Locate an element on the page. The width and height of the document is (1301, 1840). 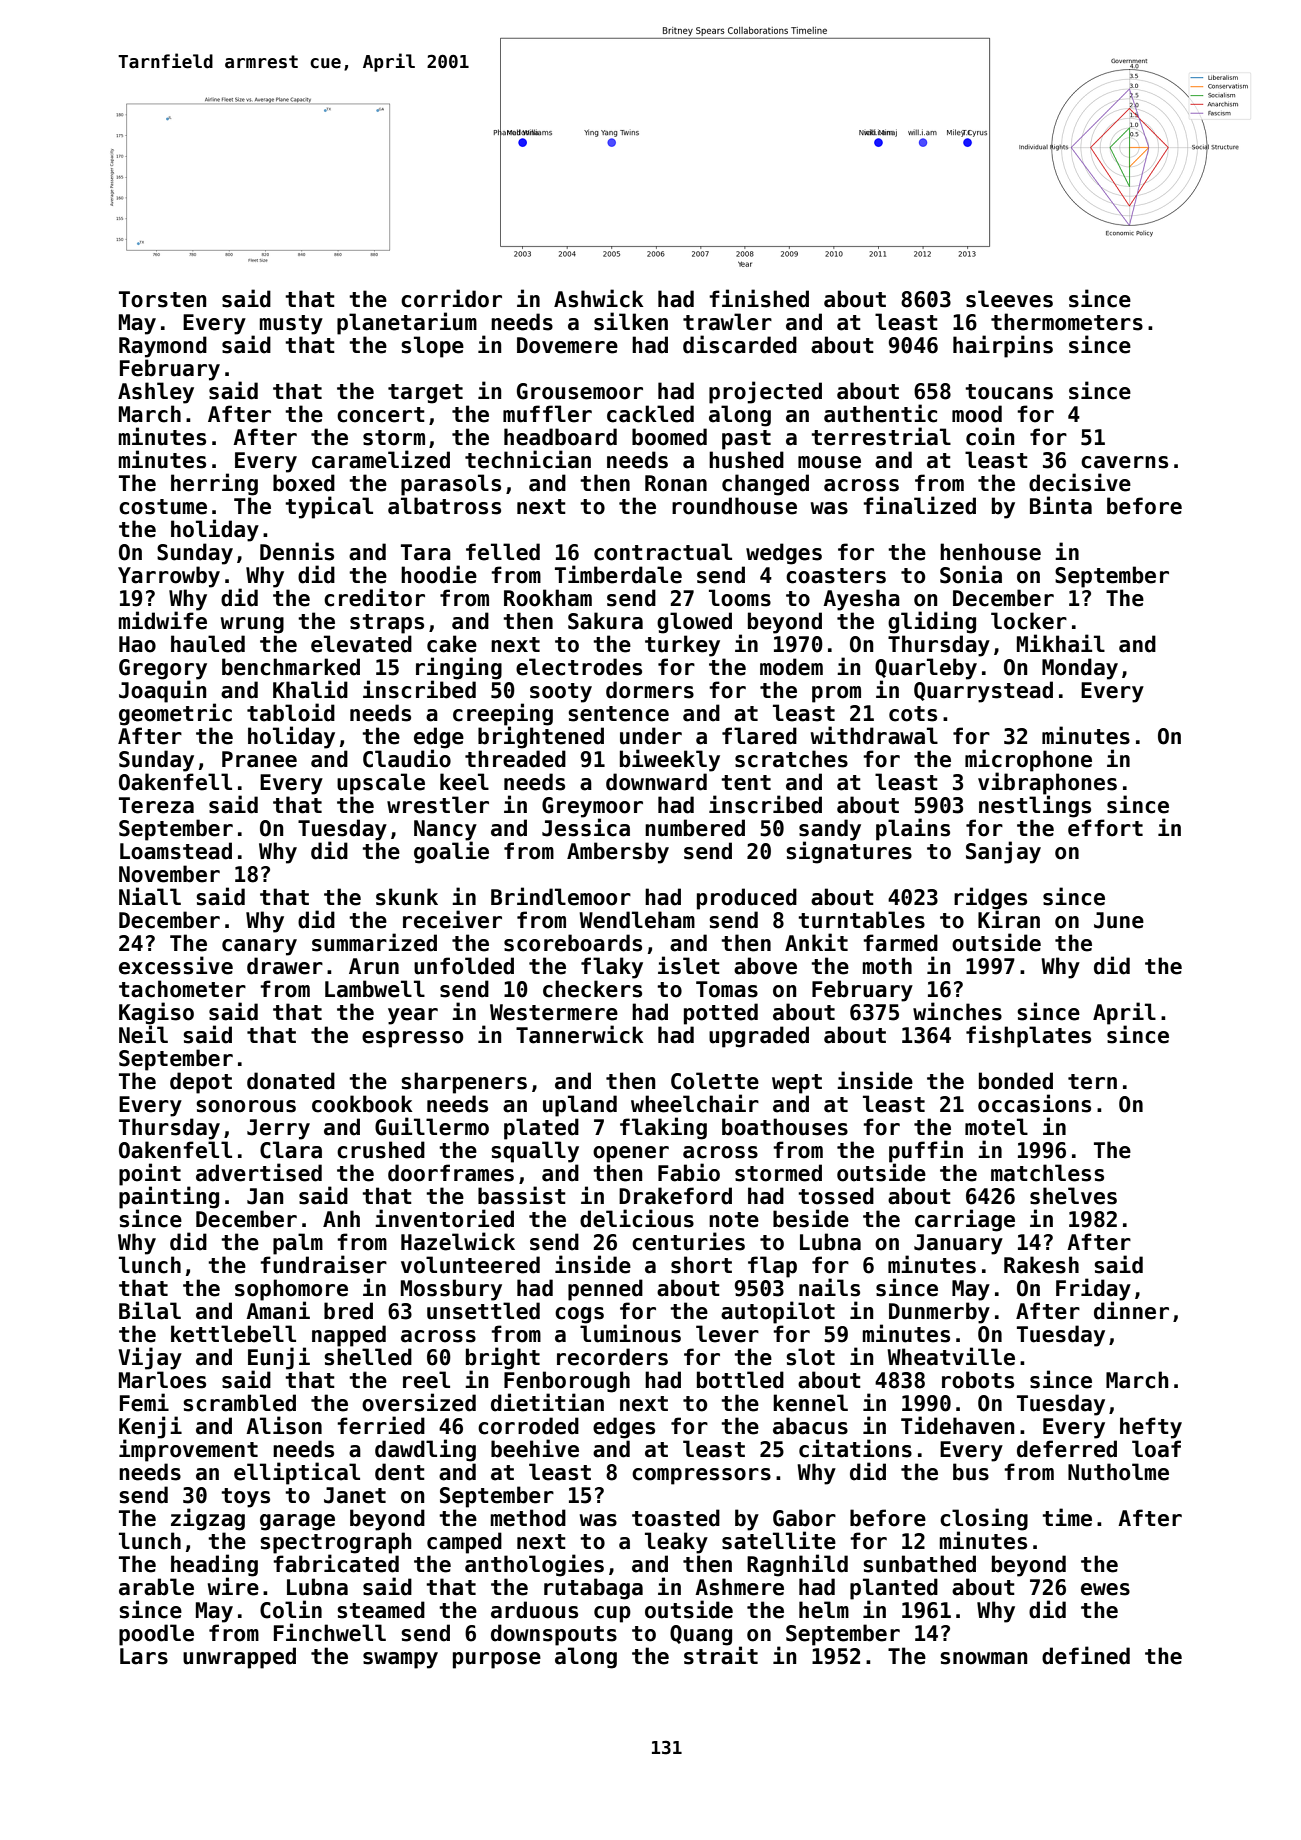
Ronan is located at coordinates (676, 483).
